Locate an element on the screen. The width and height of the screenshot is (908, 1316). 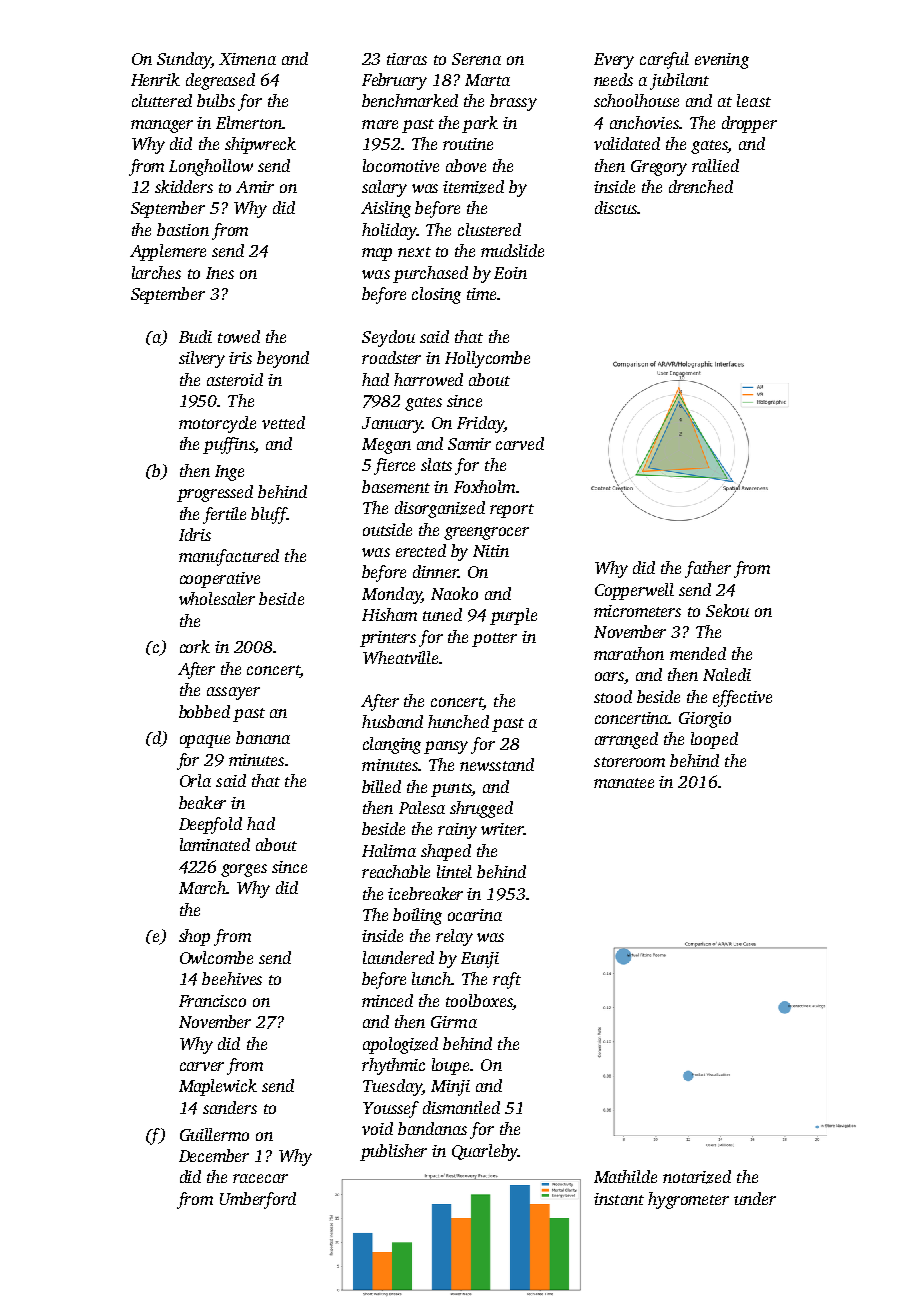
bastion is located at coordinates (183, 229).
